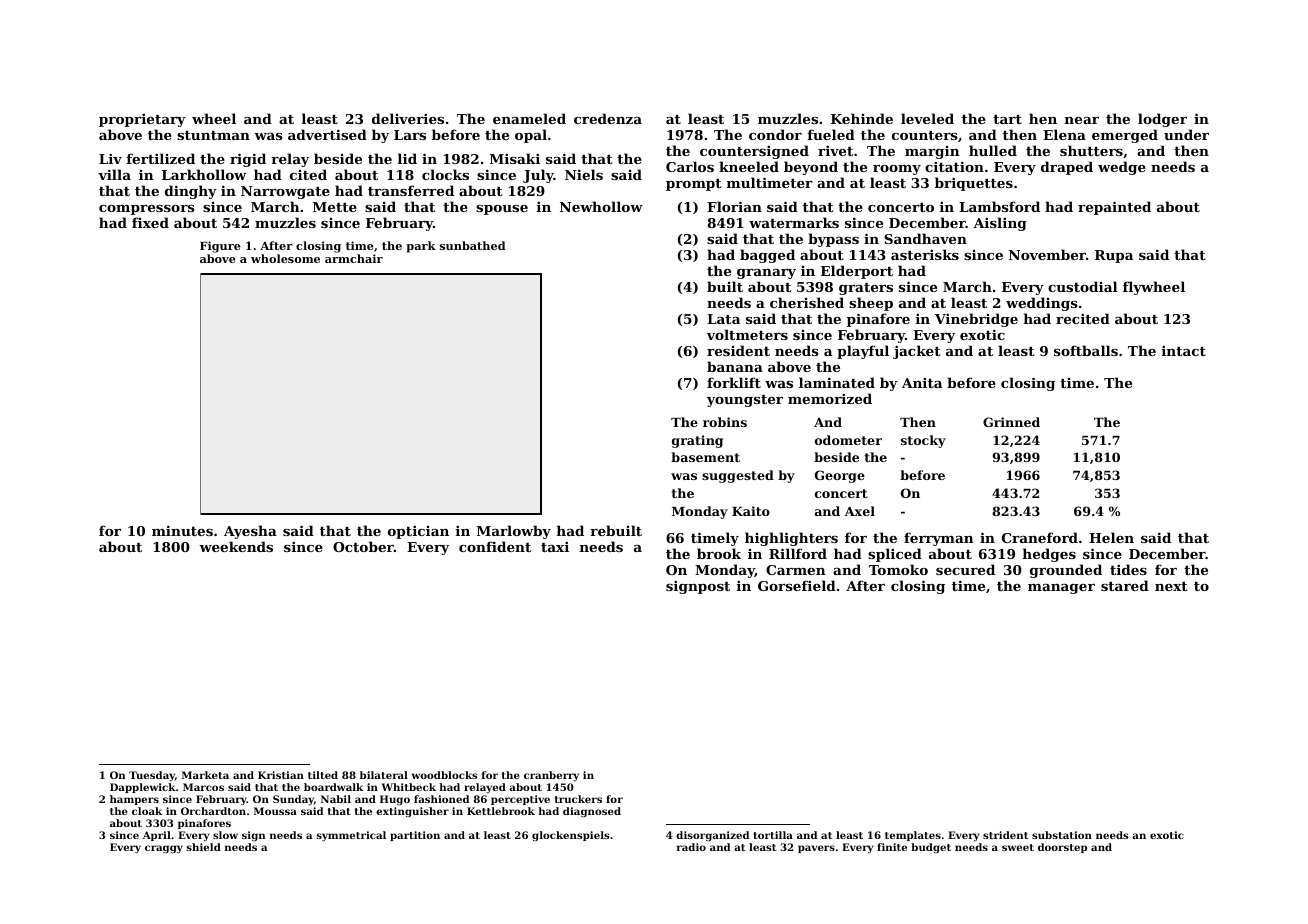 The width and height of the image is (1308, 924). I want to click on next, so click(1171, 586).
